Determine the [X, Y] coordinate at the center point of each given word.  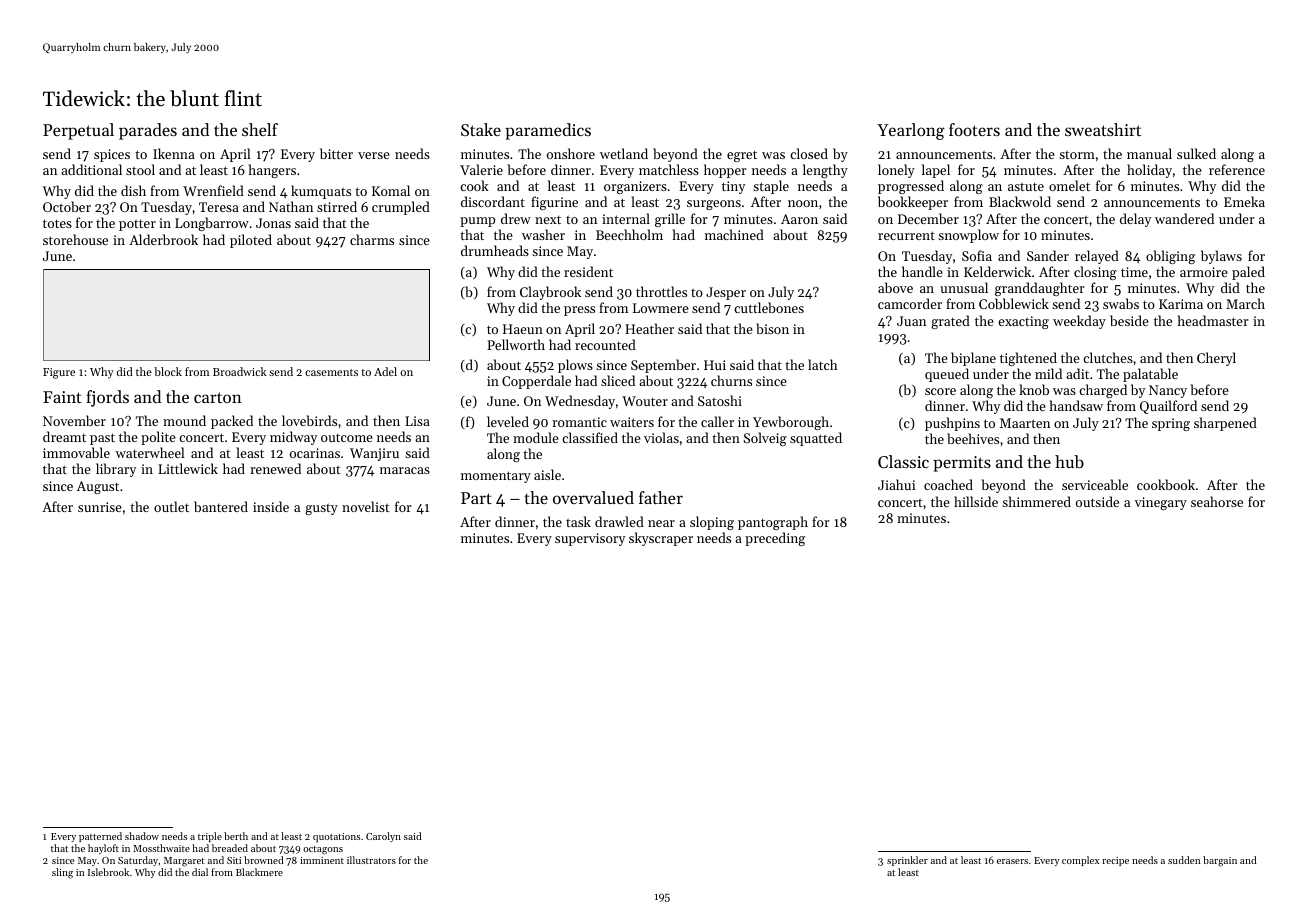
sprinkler [907, 861]
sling [62, 873]
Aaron [799, 219]
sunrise [100, 507]
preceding [775, 539]
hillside [976, 501]
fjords [107, 398]
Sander [1048, 255]
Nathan [291, 206]
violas [661, 437]
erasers [1012, 861]
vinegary [1161, 503]
